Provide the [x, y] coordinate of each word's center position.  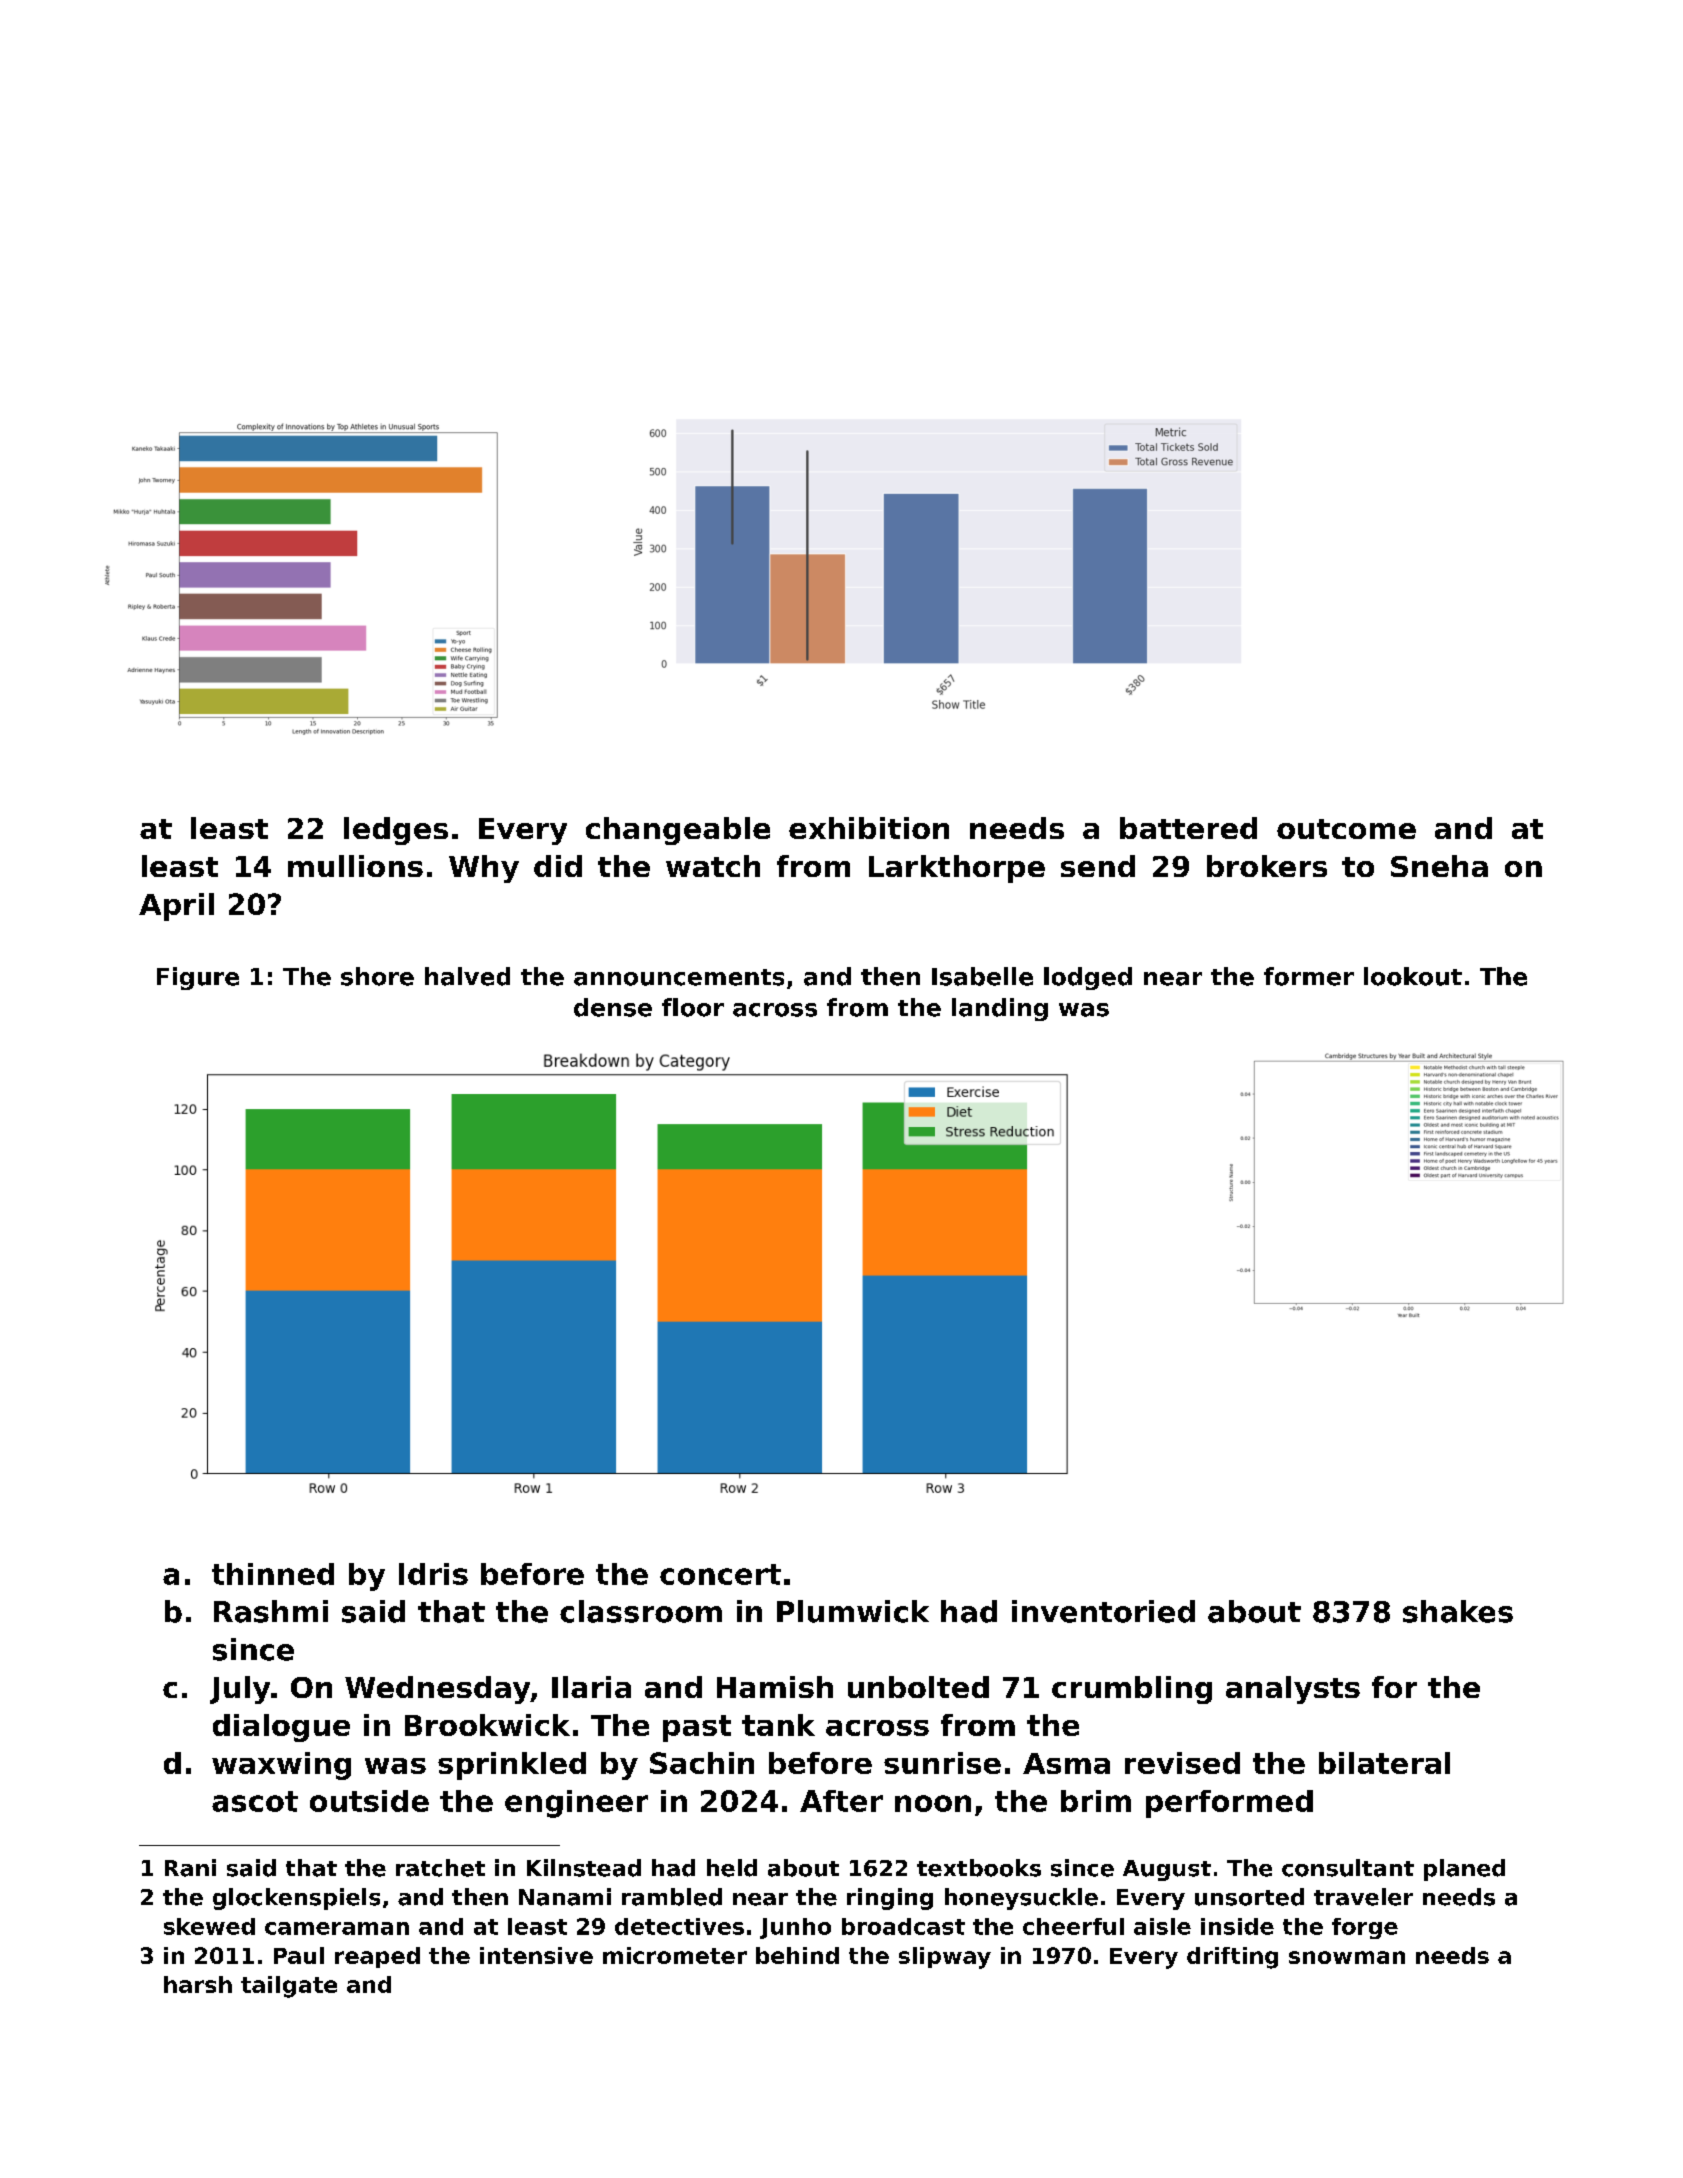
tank [778, 1725]
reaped [377, 1957]
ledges [396, 831]
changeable [678, 831]
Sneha [1439, 866]
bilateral [1384, 1763]
